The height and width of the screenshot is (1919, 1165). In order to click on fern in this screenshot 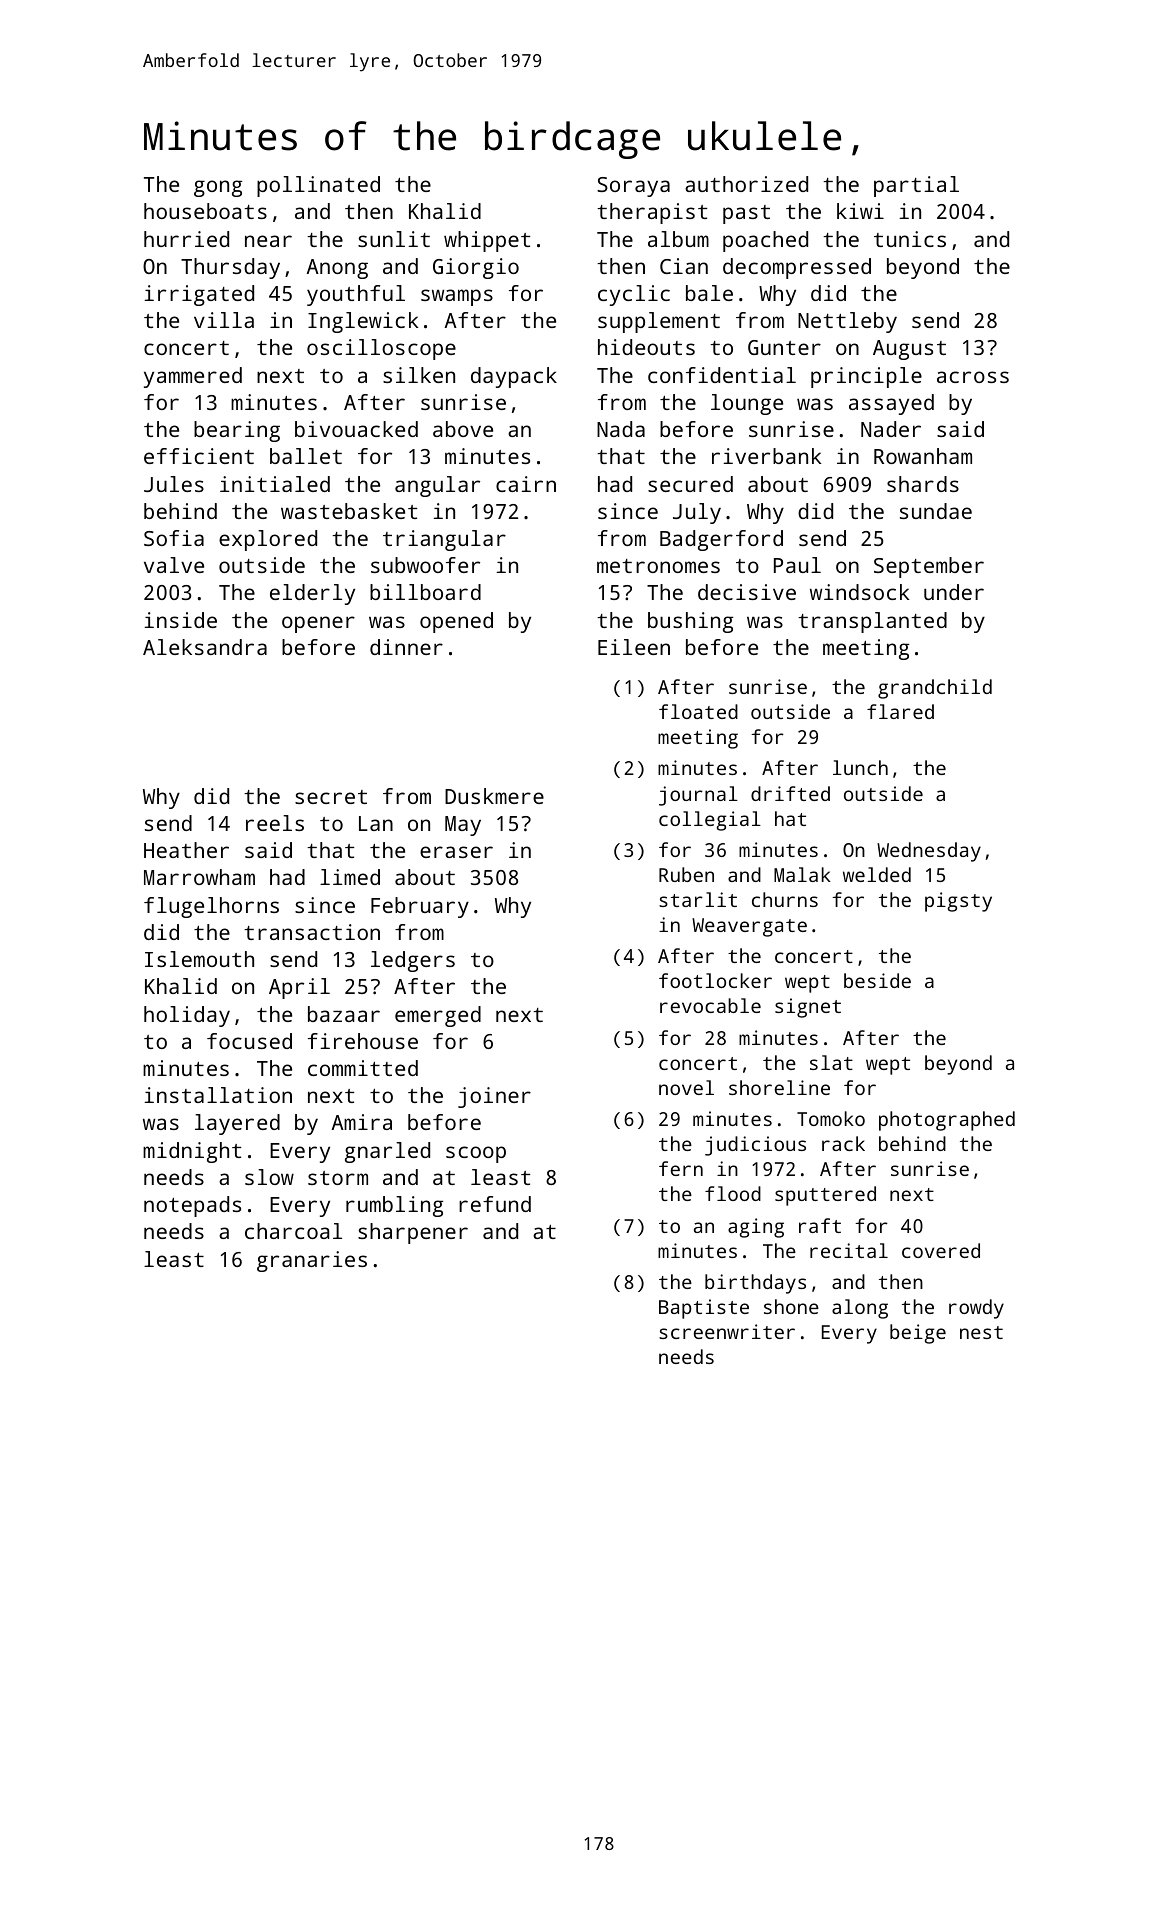, I will do `click(681, 1168)`.
